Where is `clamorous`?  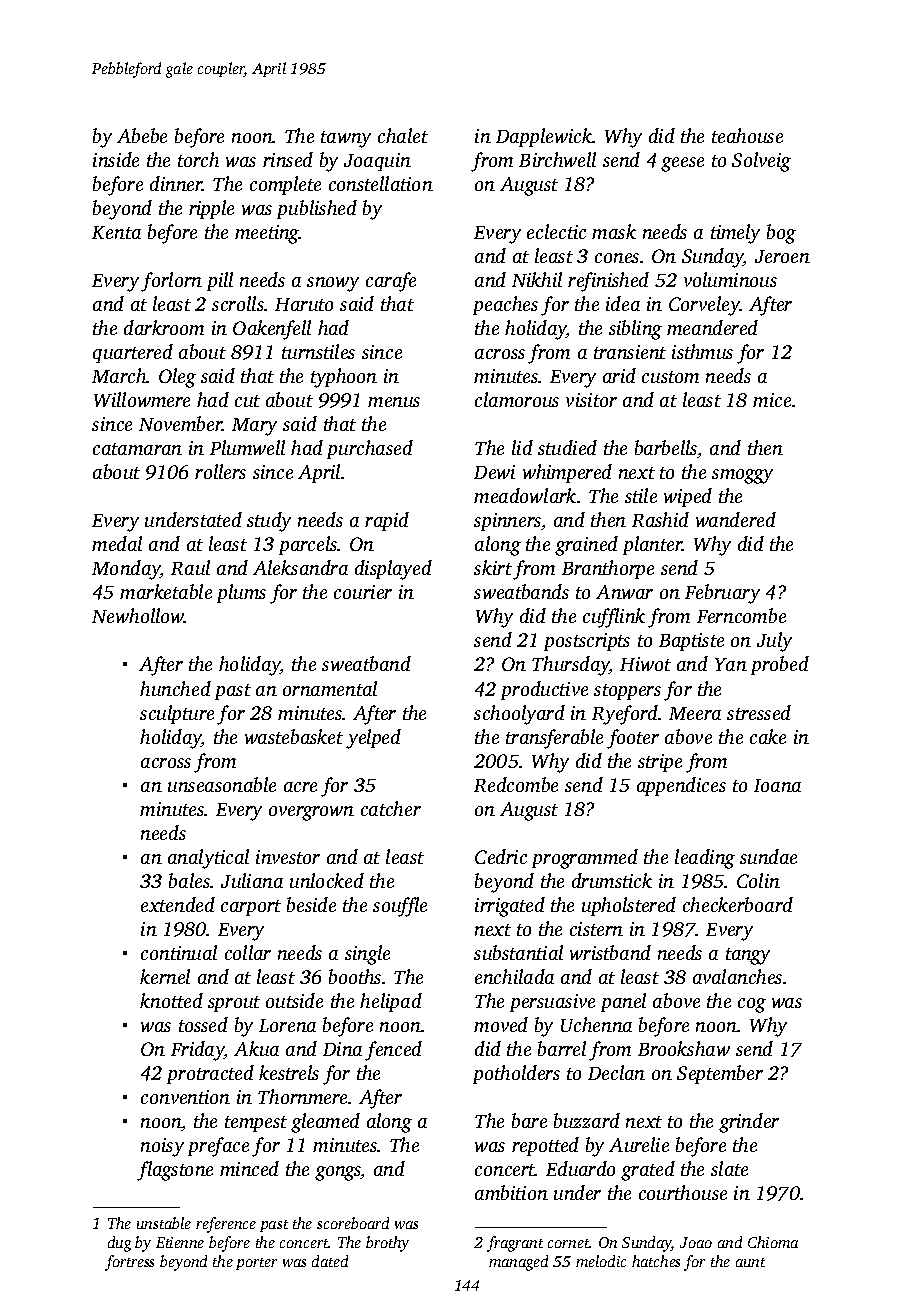
clamorous is located at coordinates (517, 399).
